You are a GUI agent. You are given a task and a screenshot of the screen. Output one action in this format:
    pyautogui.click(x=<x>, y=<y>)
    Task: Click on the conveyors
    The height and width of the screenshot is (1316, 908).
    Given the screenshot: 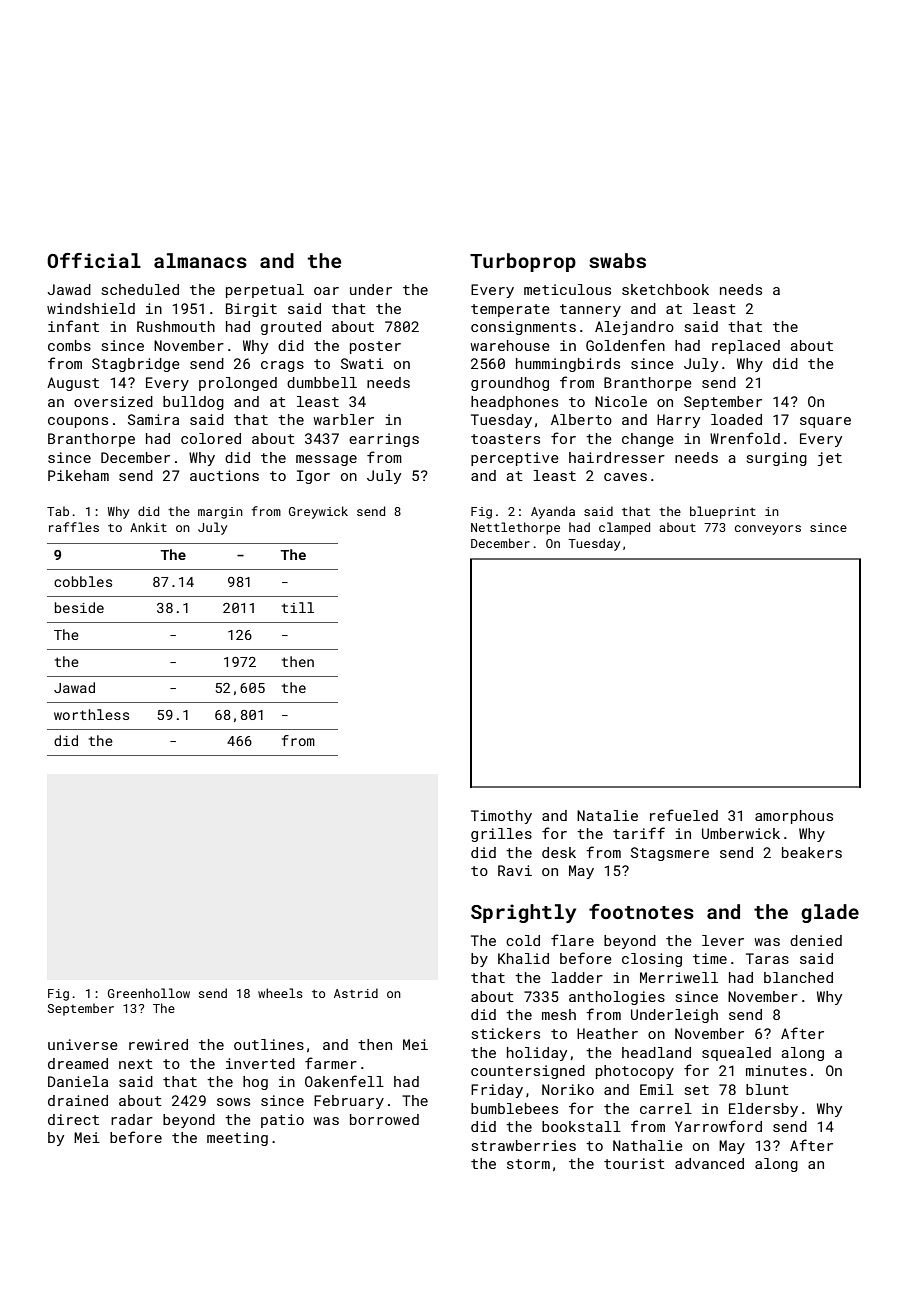 What is the action you would take?
    pyautogui.click(x=768, y=530)
